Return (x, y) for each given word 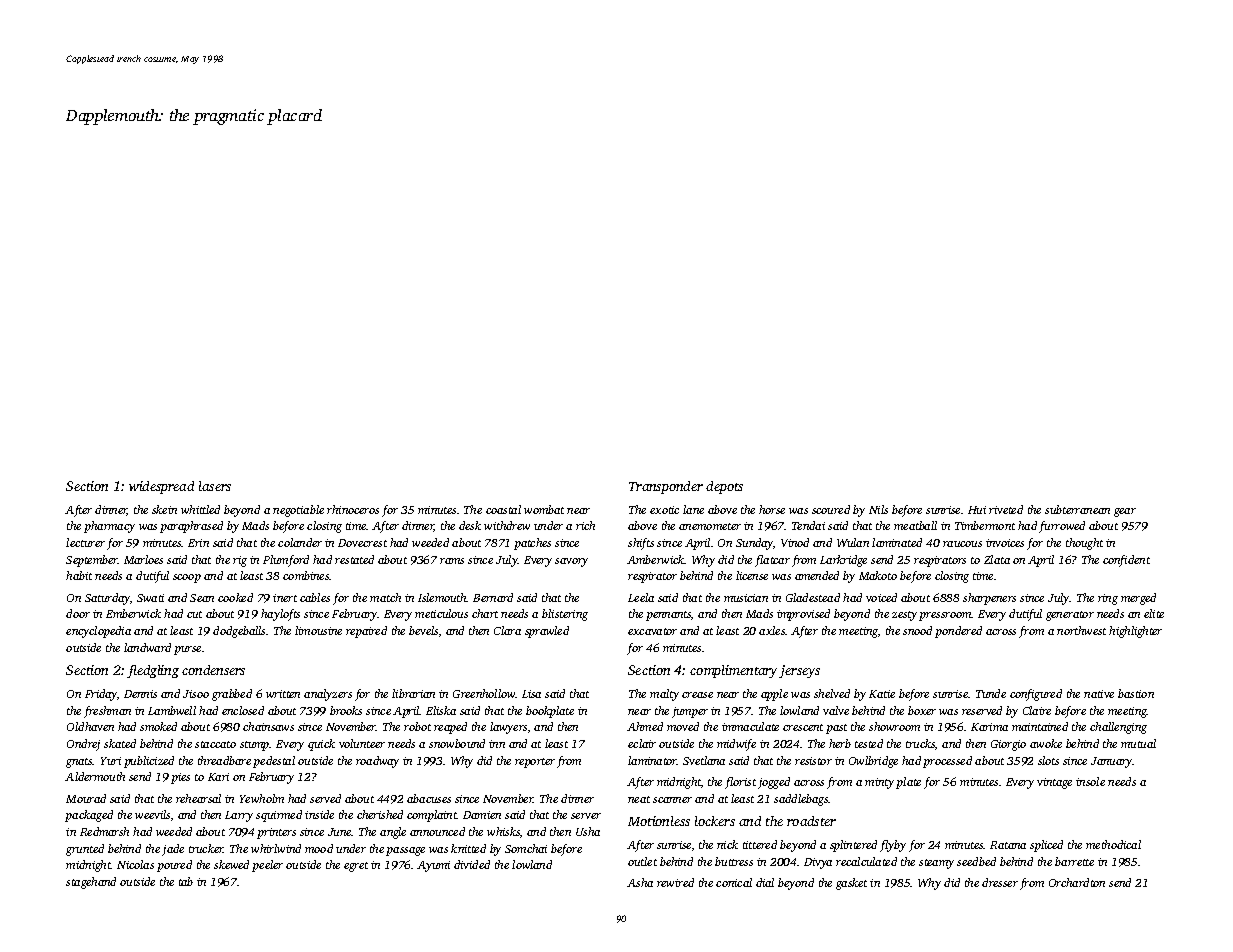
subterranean (1077, 509)
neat (639, 799)
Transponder (666, 487)
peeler (267, 866)
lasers (215, 486)
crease (697, 695)
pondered (958, 632)
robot (417, 726)
